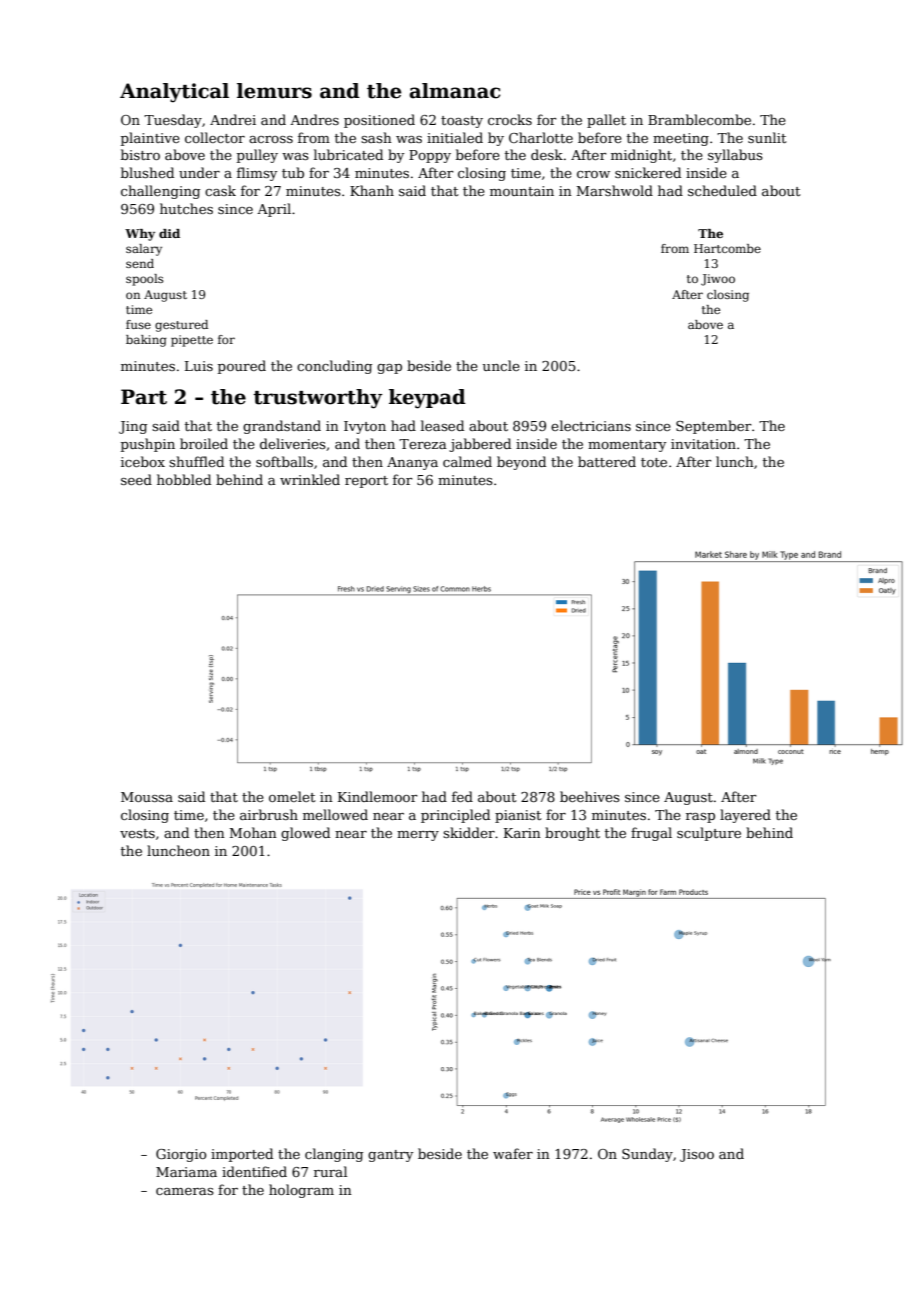 The image size is (924, 1308). Describe the element at coordinates (767, 137) in the screenshot. I see `sunlit` at that location.
